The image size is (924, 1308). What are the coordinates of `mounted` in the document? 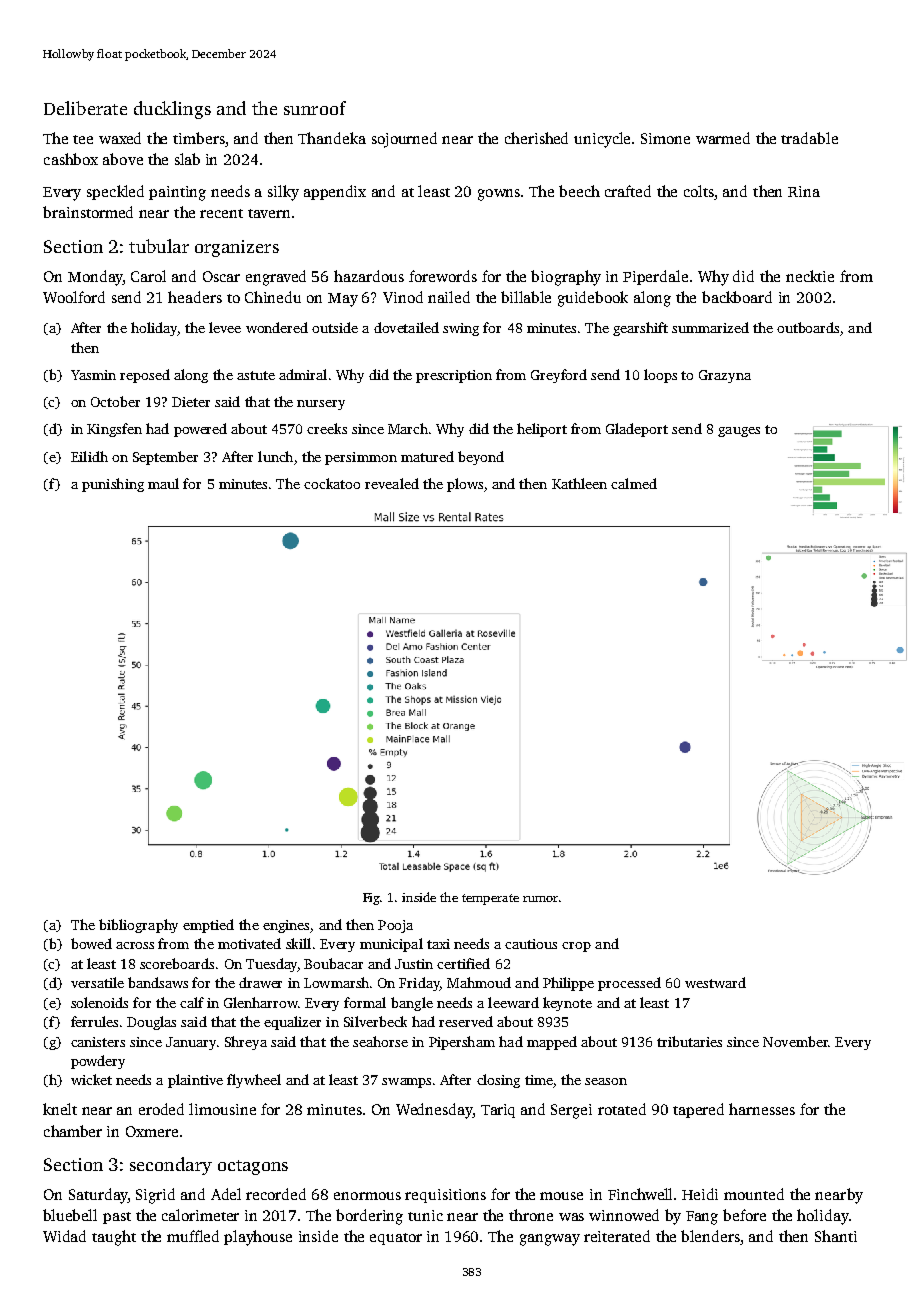 It's located at (754, 1194).
